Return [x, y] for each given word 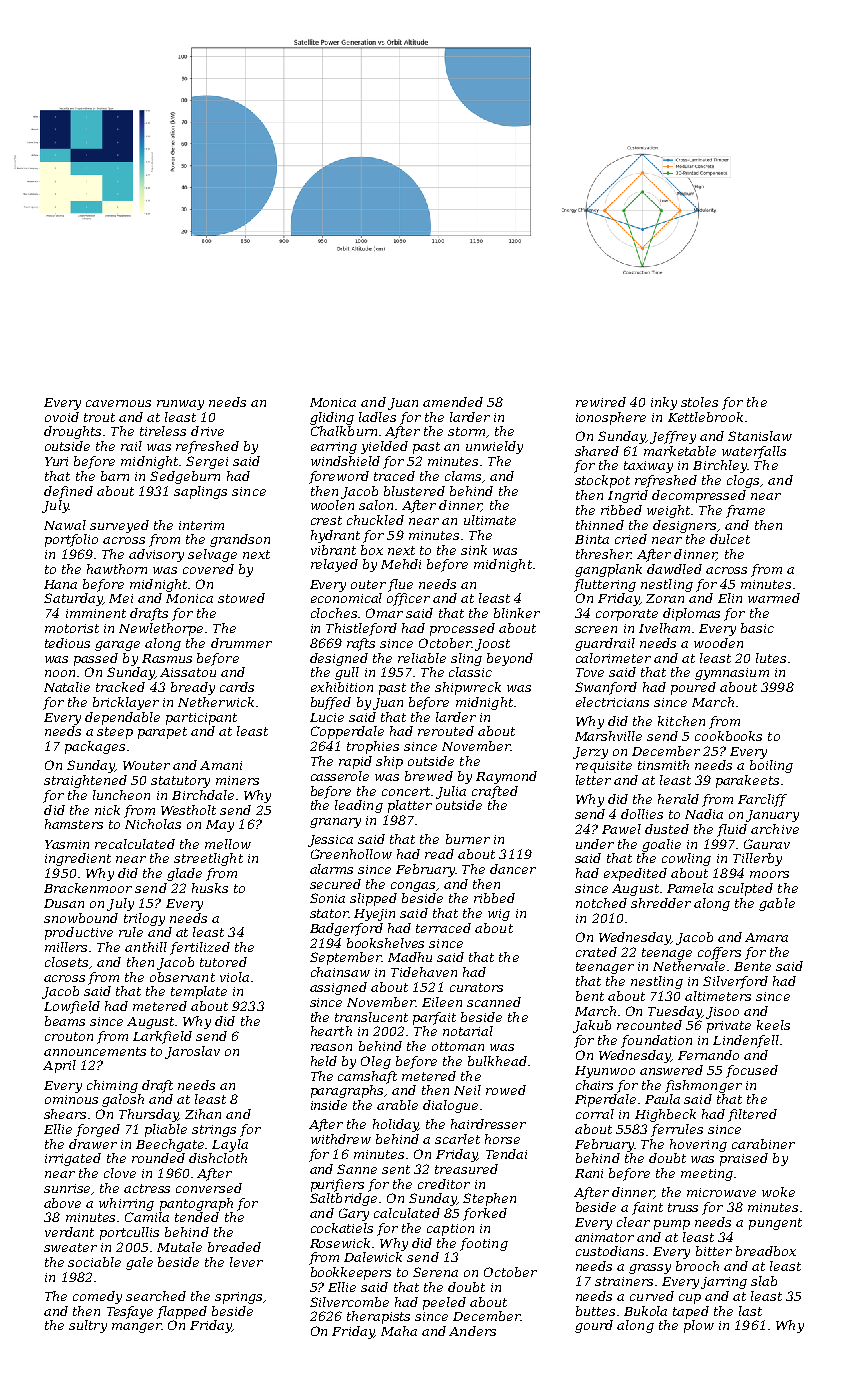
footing [484, 1244]
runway [180, 405]
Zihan [203, 1114]
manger [136, 1328]
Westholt [188, 810]
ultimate [490, 520]
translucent [371, 1017]
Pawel [621, 829]
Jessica [330, 841]
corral [595, 1114]
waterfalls [754, 452]
